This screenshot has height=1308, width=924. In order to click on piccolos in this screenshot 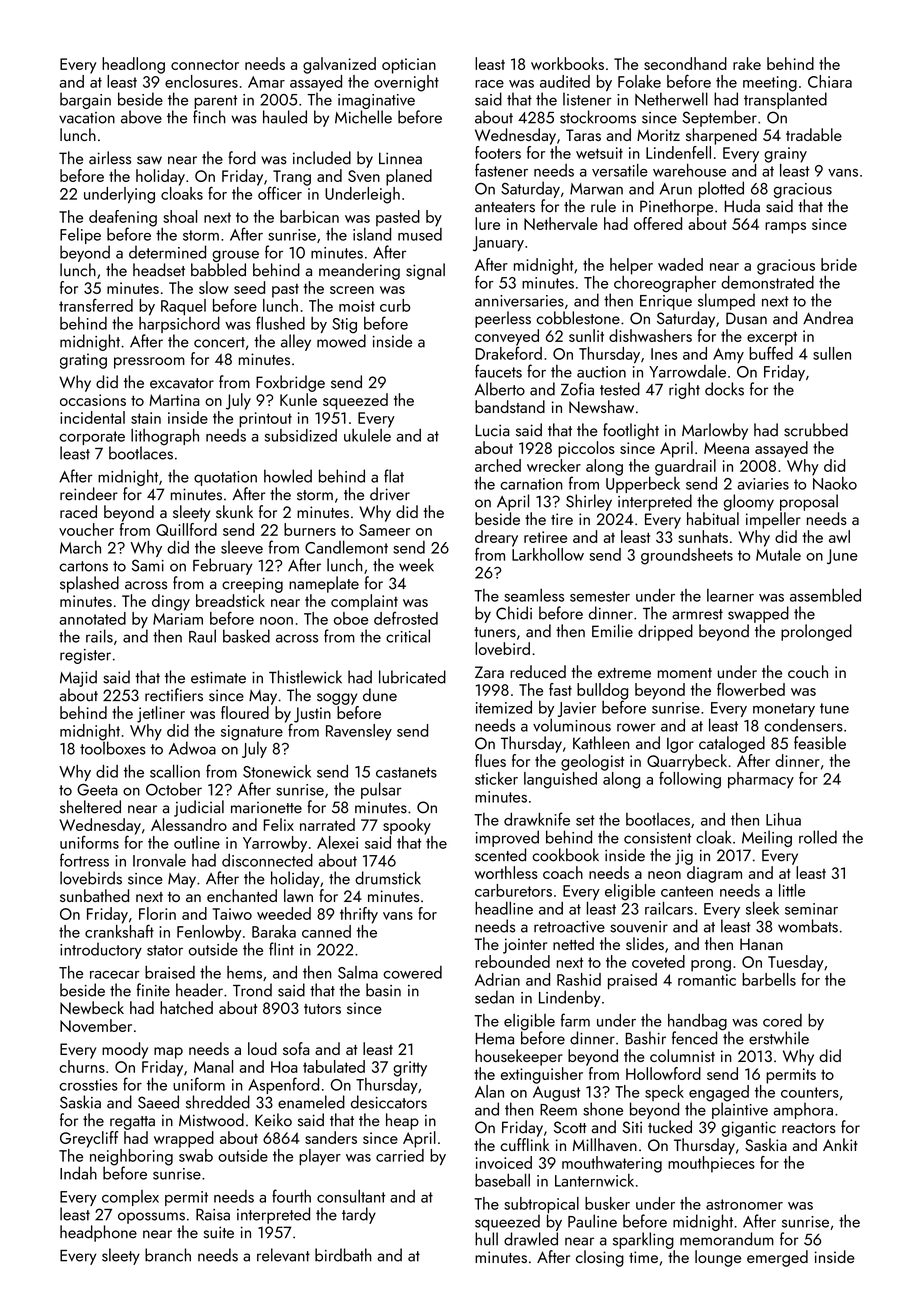, I will do `click(586, 449)`.
